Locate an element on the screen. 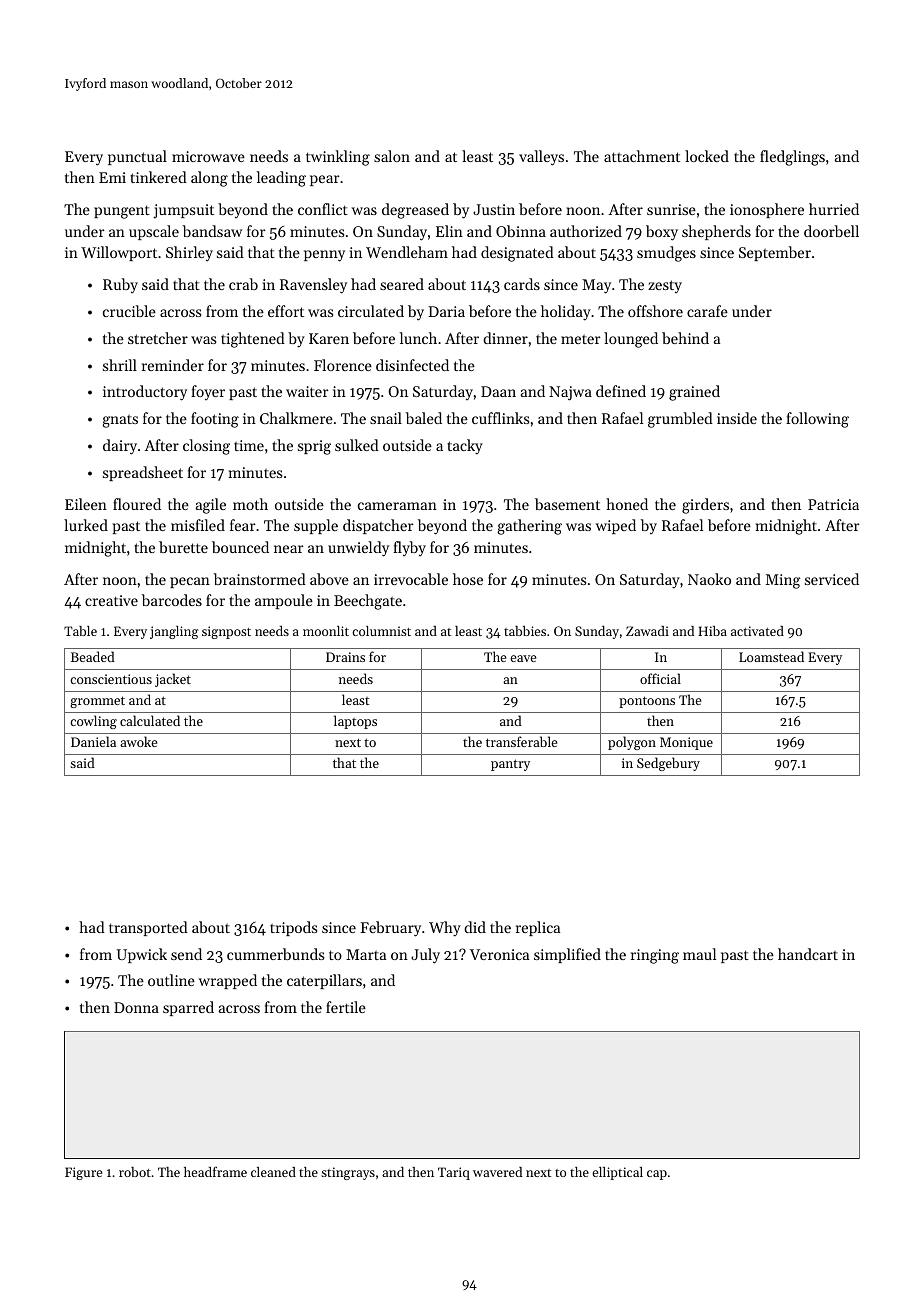  Willowport is located at coordinates (119, 253).
